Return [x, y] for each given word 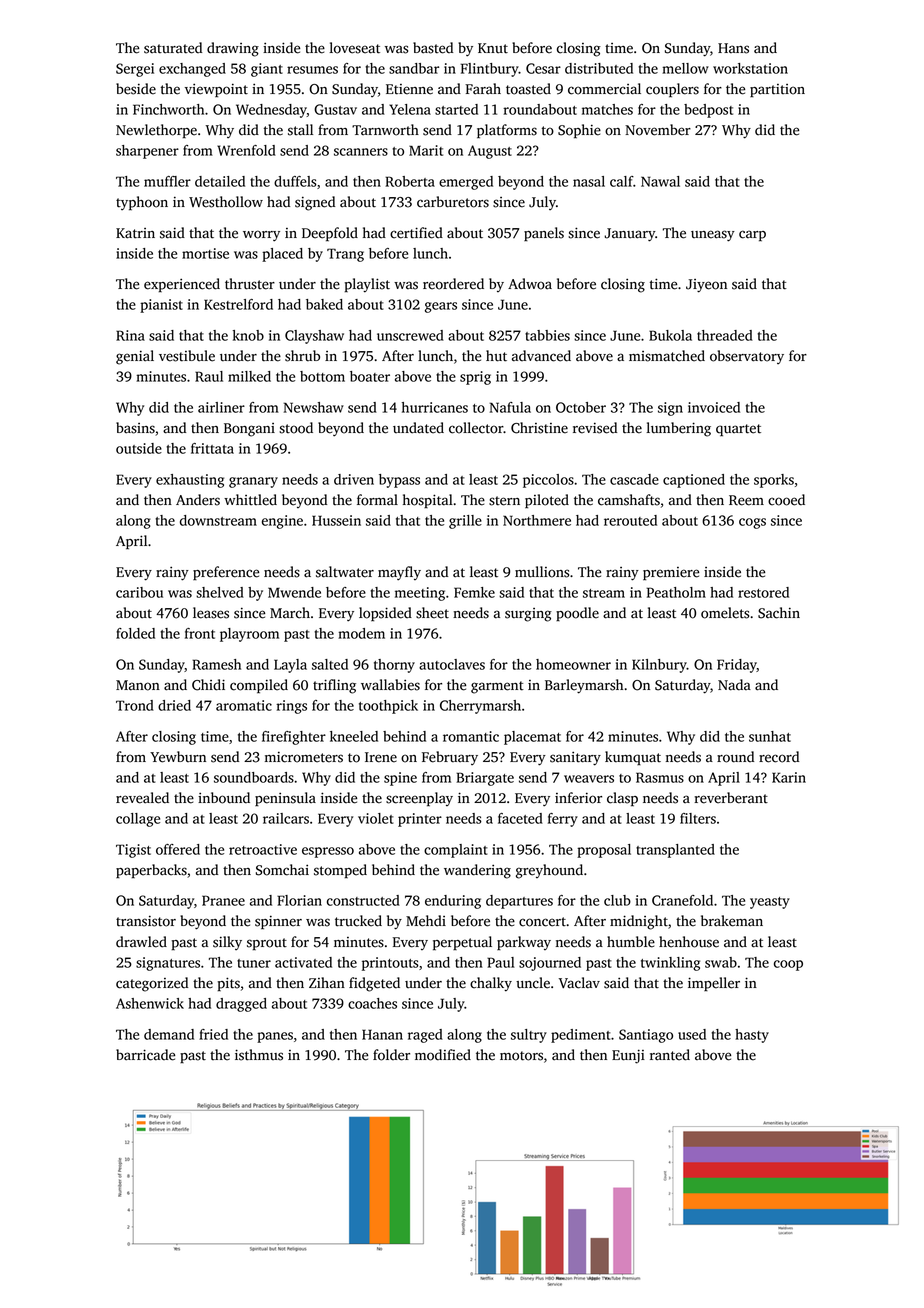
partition [777, 90]
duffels [295, 181]
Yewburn [178, 757]
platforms [507, 131]
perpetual [462, 943]
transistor [146, 921]
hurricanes [435, 407]
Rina [130, 335]
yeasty [770, 903]
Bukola [670, 335]
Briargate [485, 779]
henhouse [689, 942]
